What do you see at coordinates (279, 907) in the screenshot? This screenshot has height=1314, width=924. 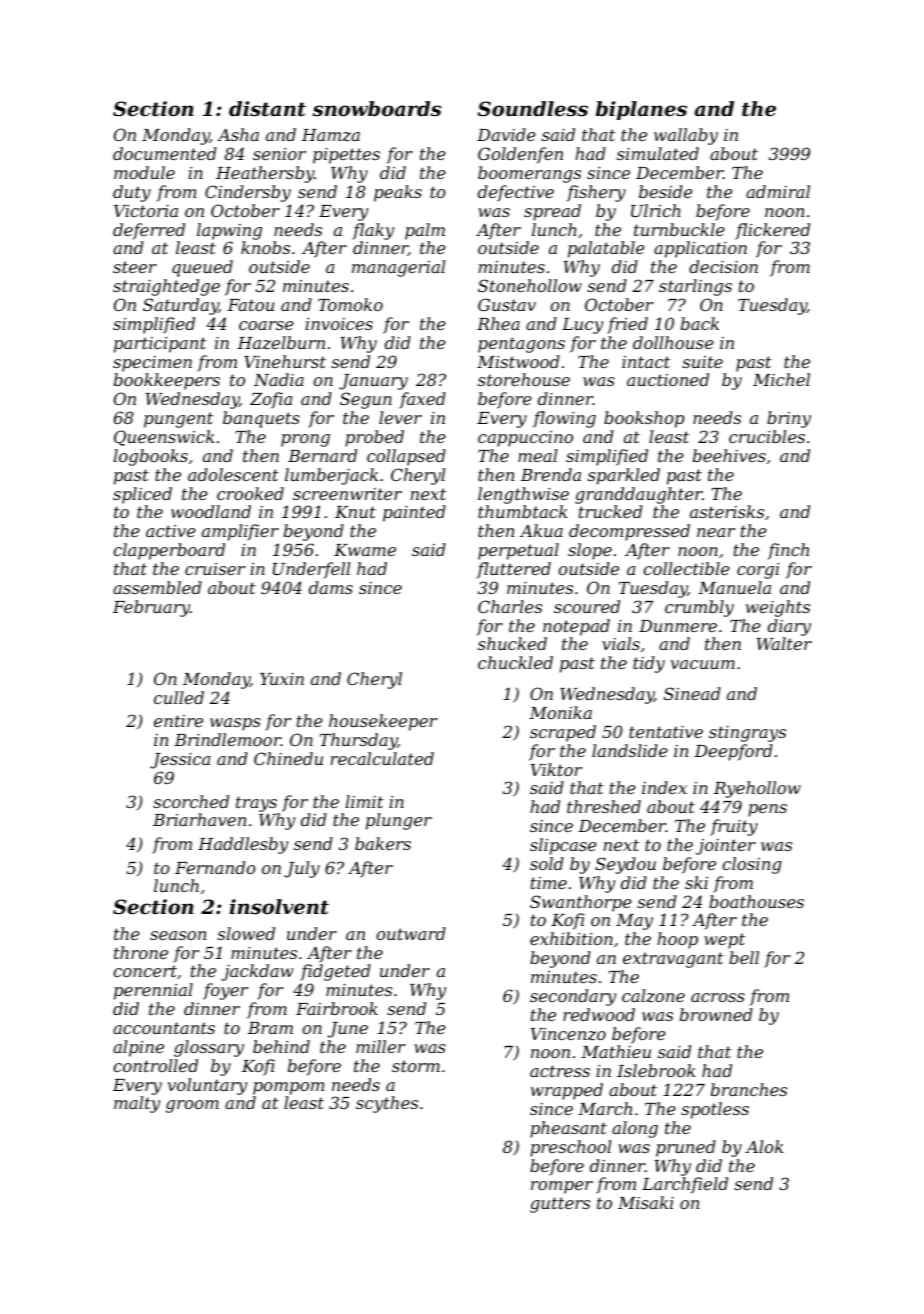 I see `insolvent` at bounding box center [279, 907].
